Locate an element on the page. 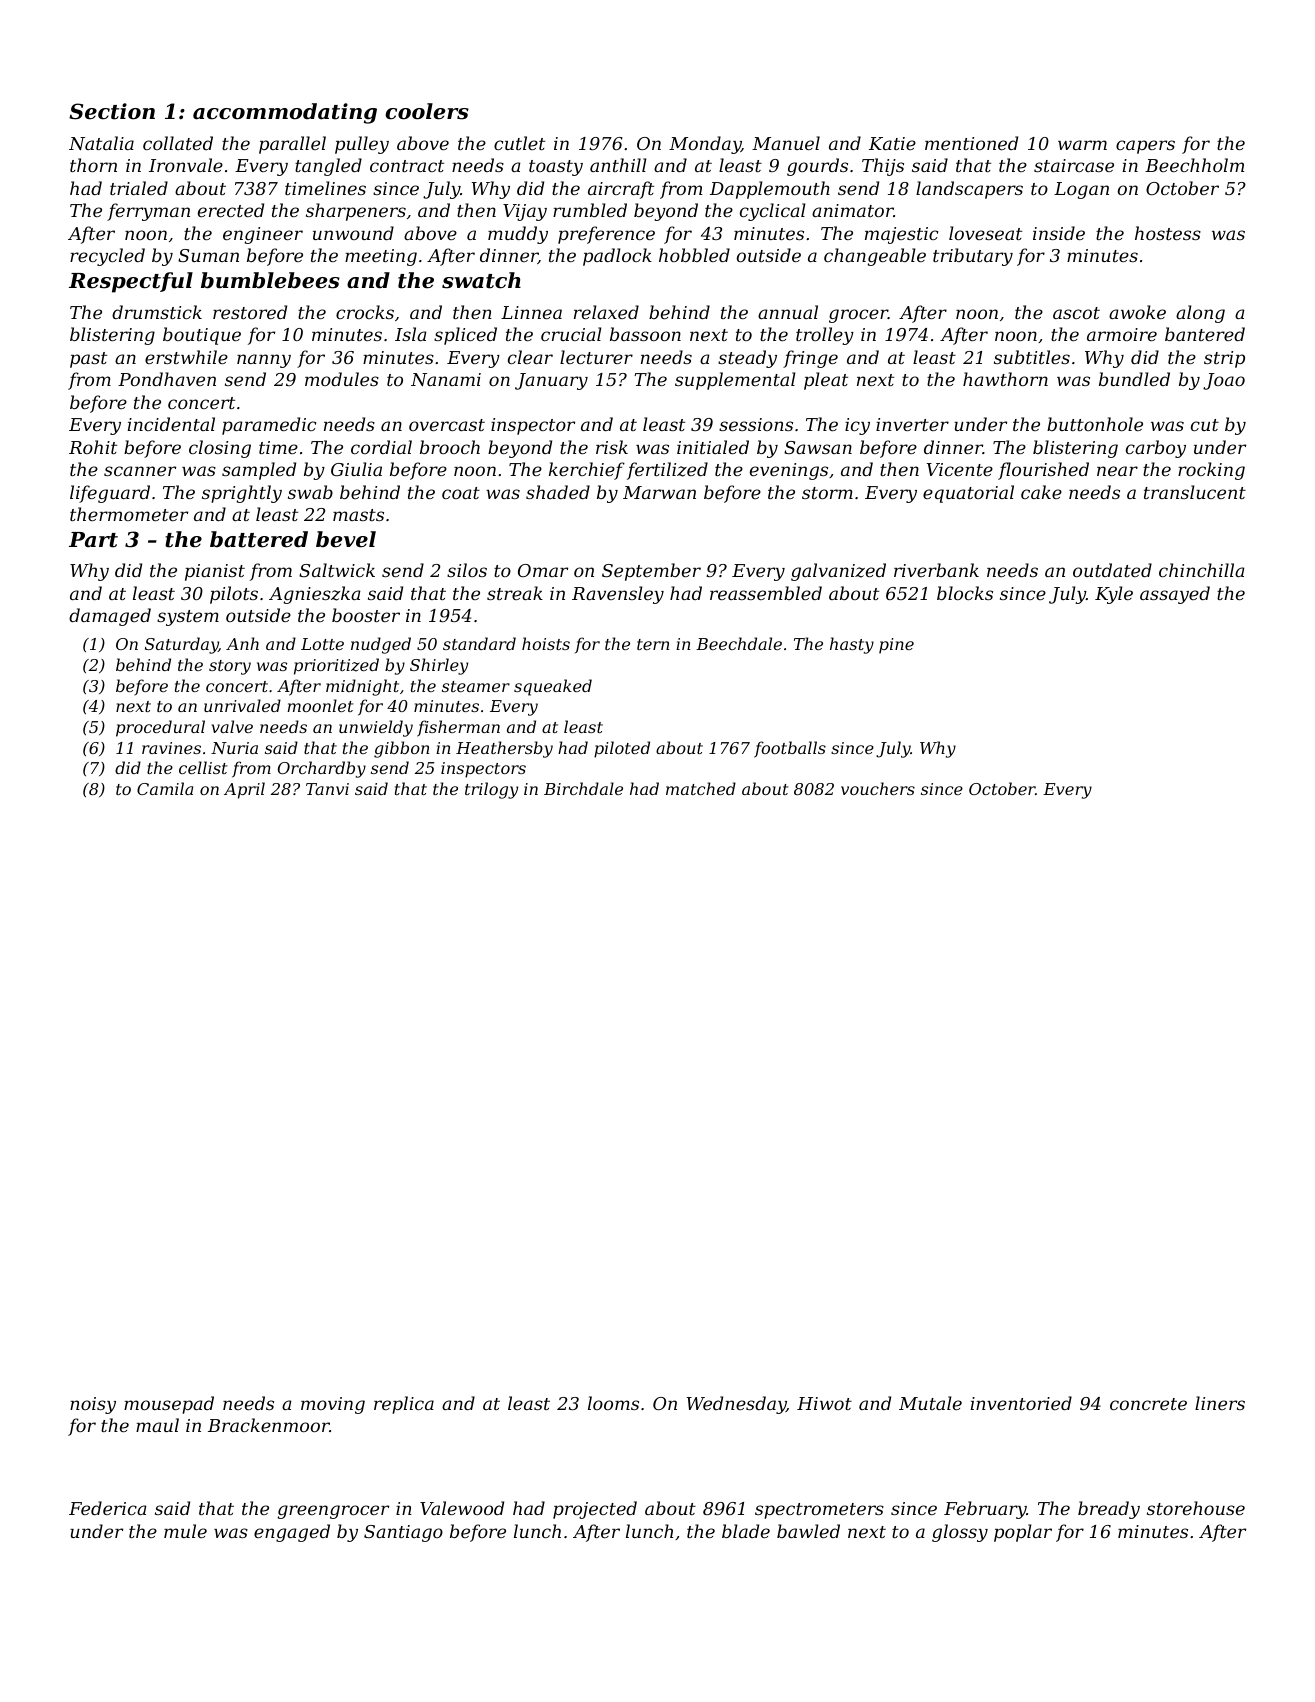 The width and height of the page is (1315, 1702). mousepad is located at coordinates (169, 1405).
